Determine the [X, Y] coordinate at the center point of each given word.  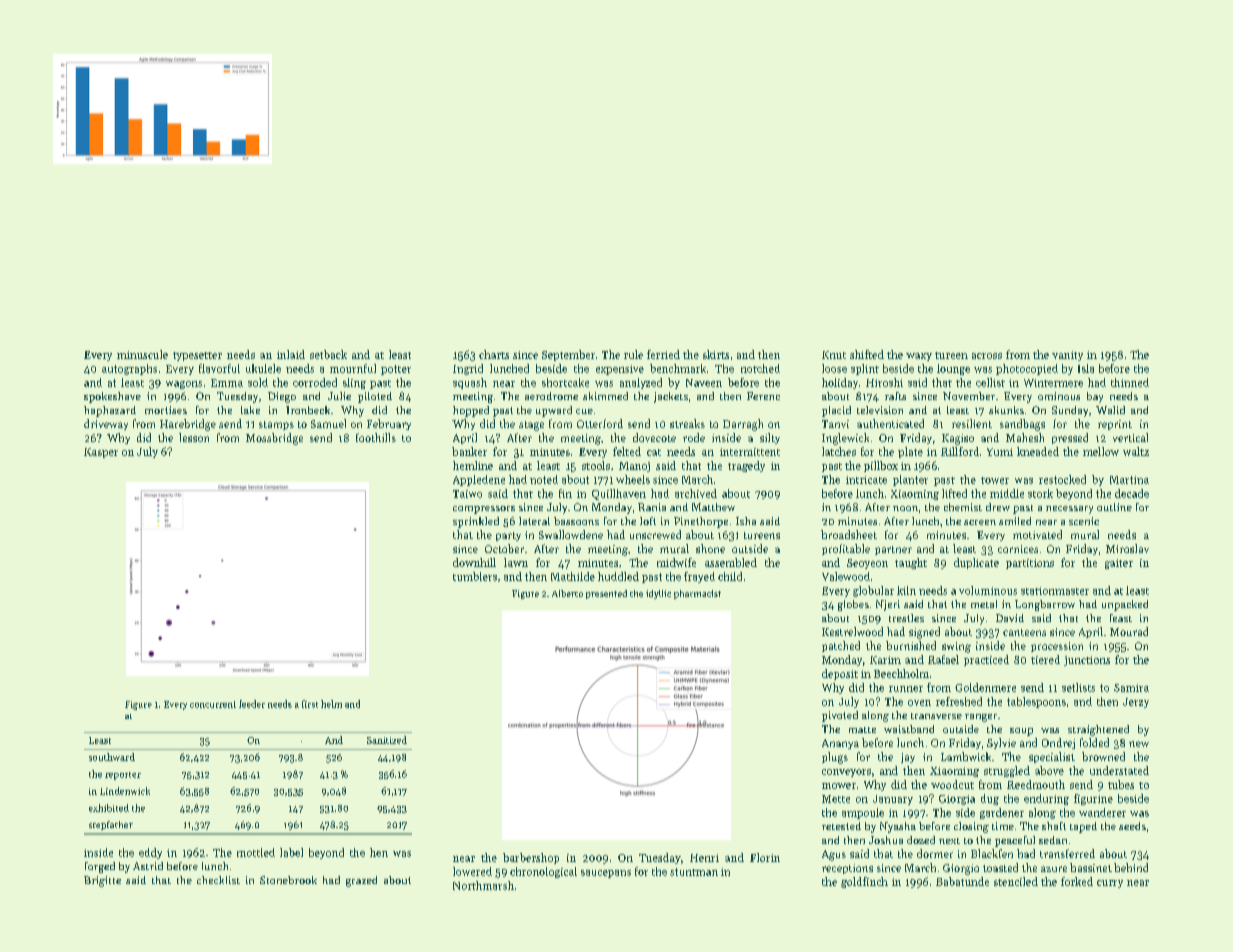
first [310, 704]
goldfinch [864, 882]
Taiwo [467, 494]
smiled [1015, 521]
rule [633, 354]
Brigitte [102, 881]
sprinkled [476, 522]
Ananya [840, 744]
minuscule [142, 354]
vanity [1067, 356]
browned [1103, 756]
